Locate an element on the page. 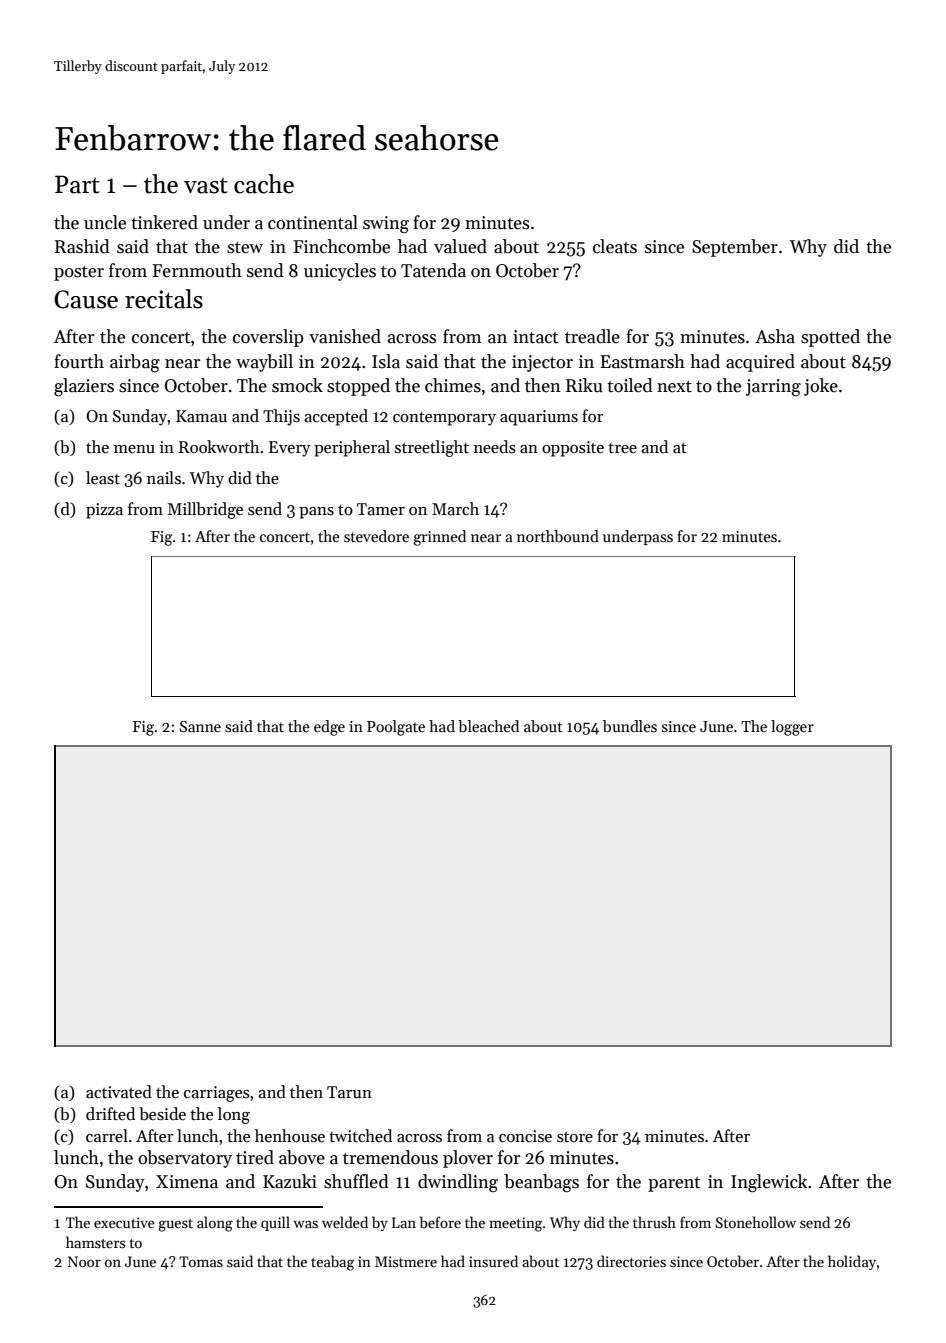  logger is located at coordinates (792, 728).
